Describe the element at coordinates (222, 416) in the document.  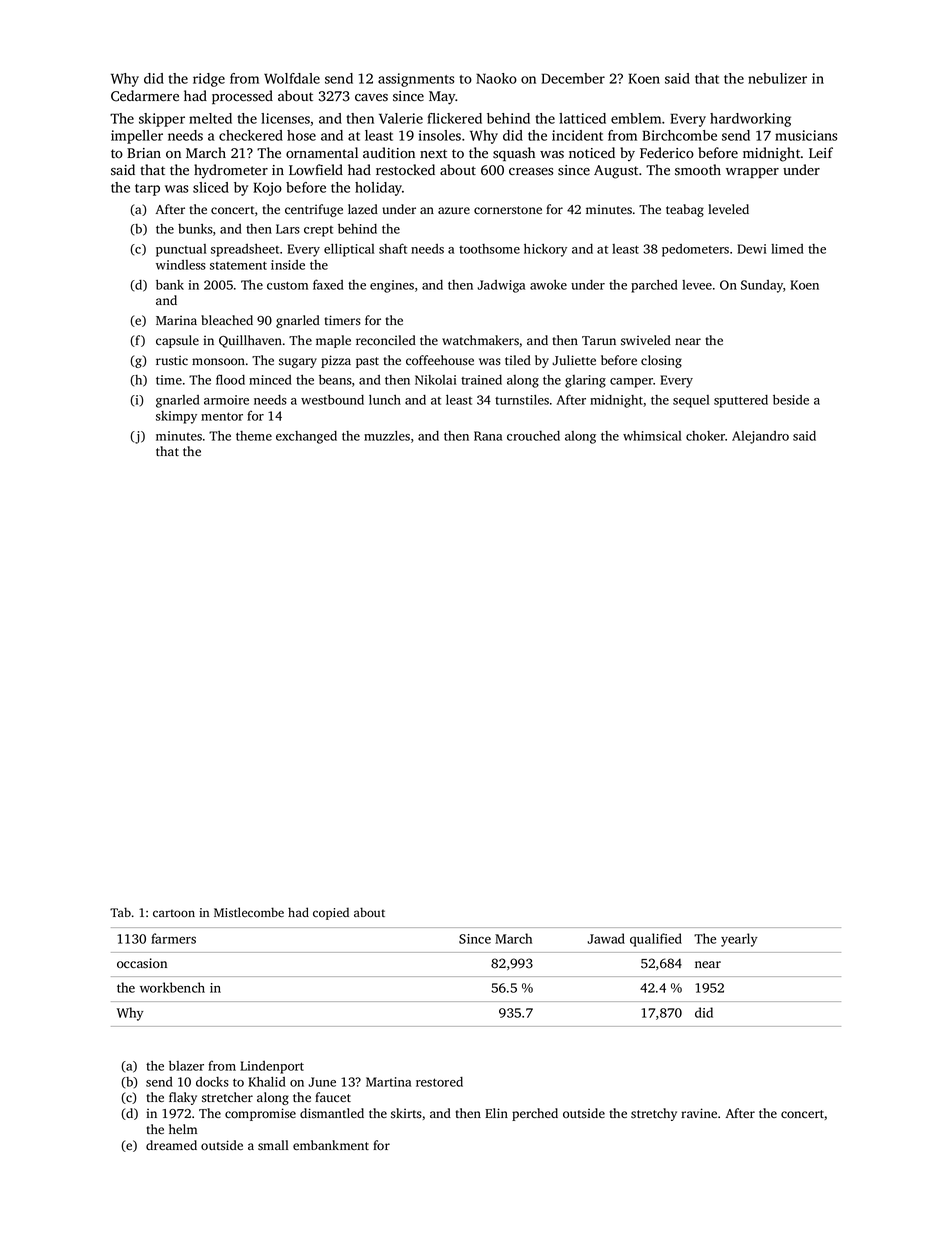
I see `mentor` at that location.
